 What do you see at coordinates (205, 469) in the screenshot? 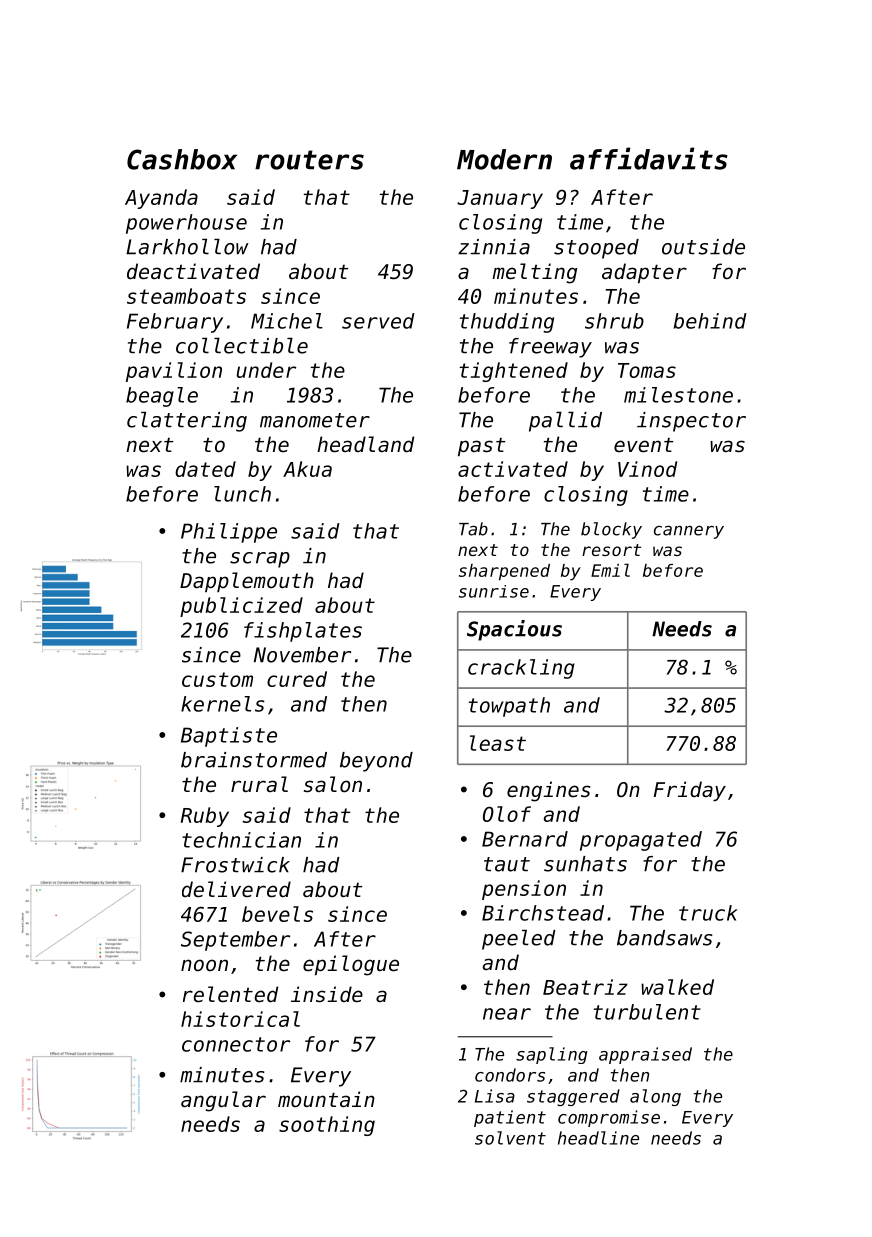
I see `dated` at bounding box center [205, 469].
